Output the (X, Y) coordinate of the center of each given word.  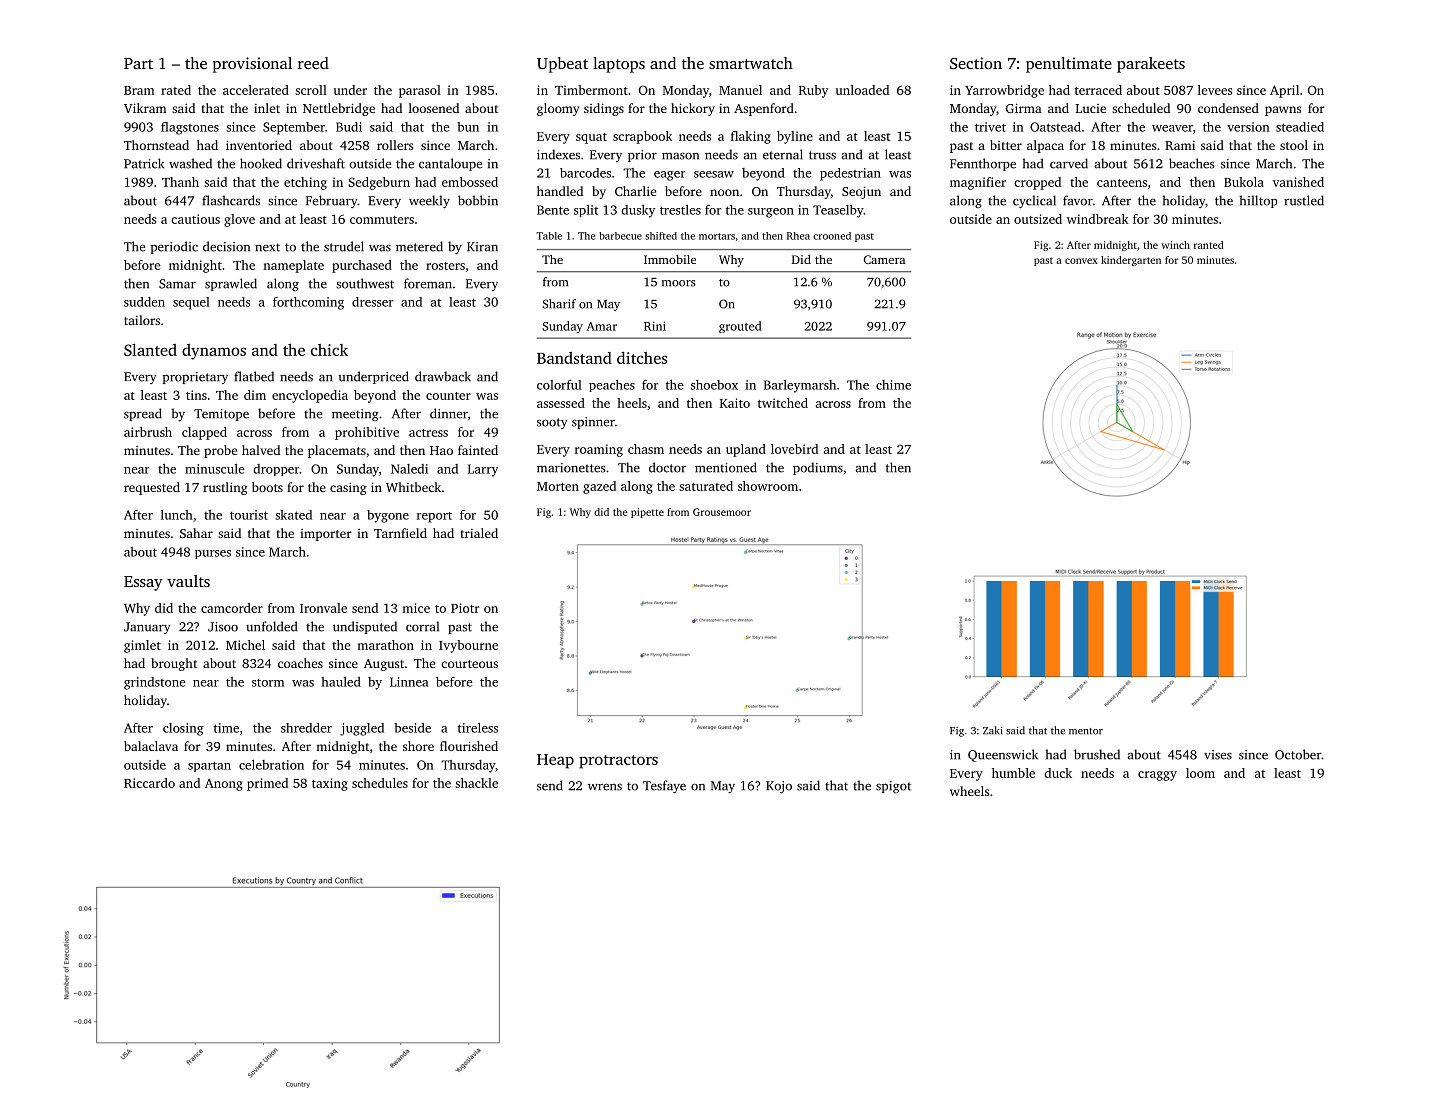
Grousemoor (722, 512)
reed (313, 63)
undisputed (365, 627)
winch (1175, 245)
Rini (655, 326)
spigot (893, 787)
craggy (1157, 776)
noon (724, 192)
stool (1294, 145)
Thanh (180, 182)
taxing (330, 784)
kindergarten (1131, 261)
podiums (818, 468)
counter (448, 396)
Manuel (740, 90)
